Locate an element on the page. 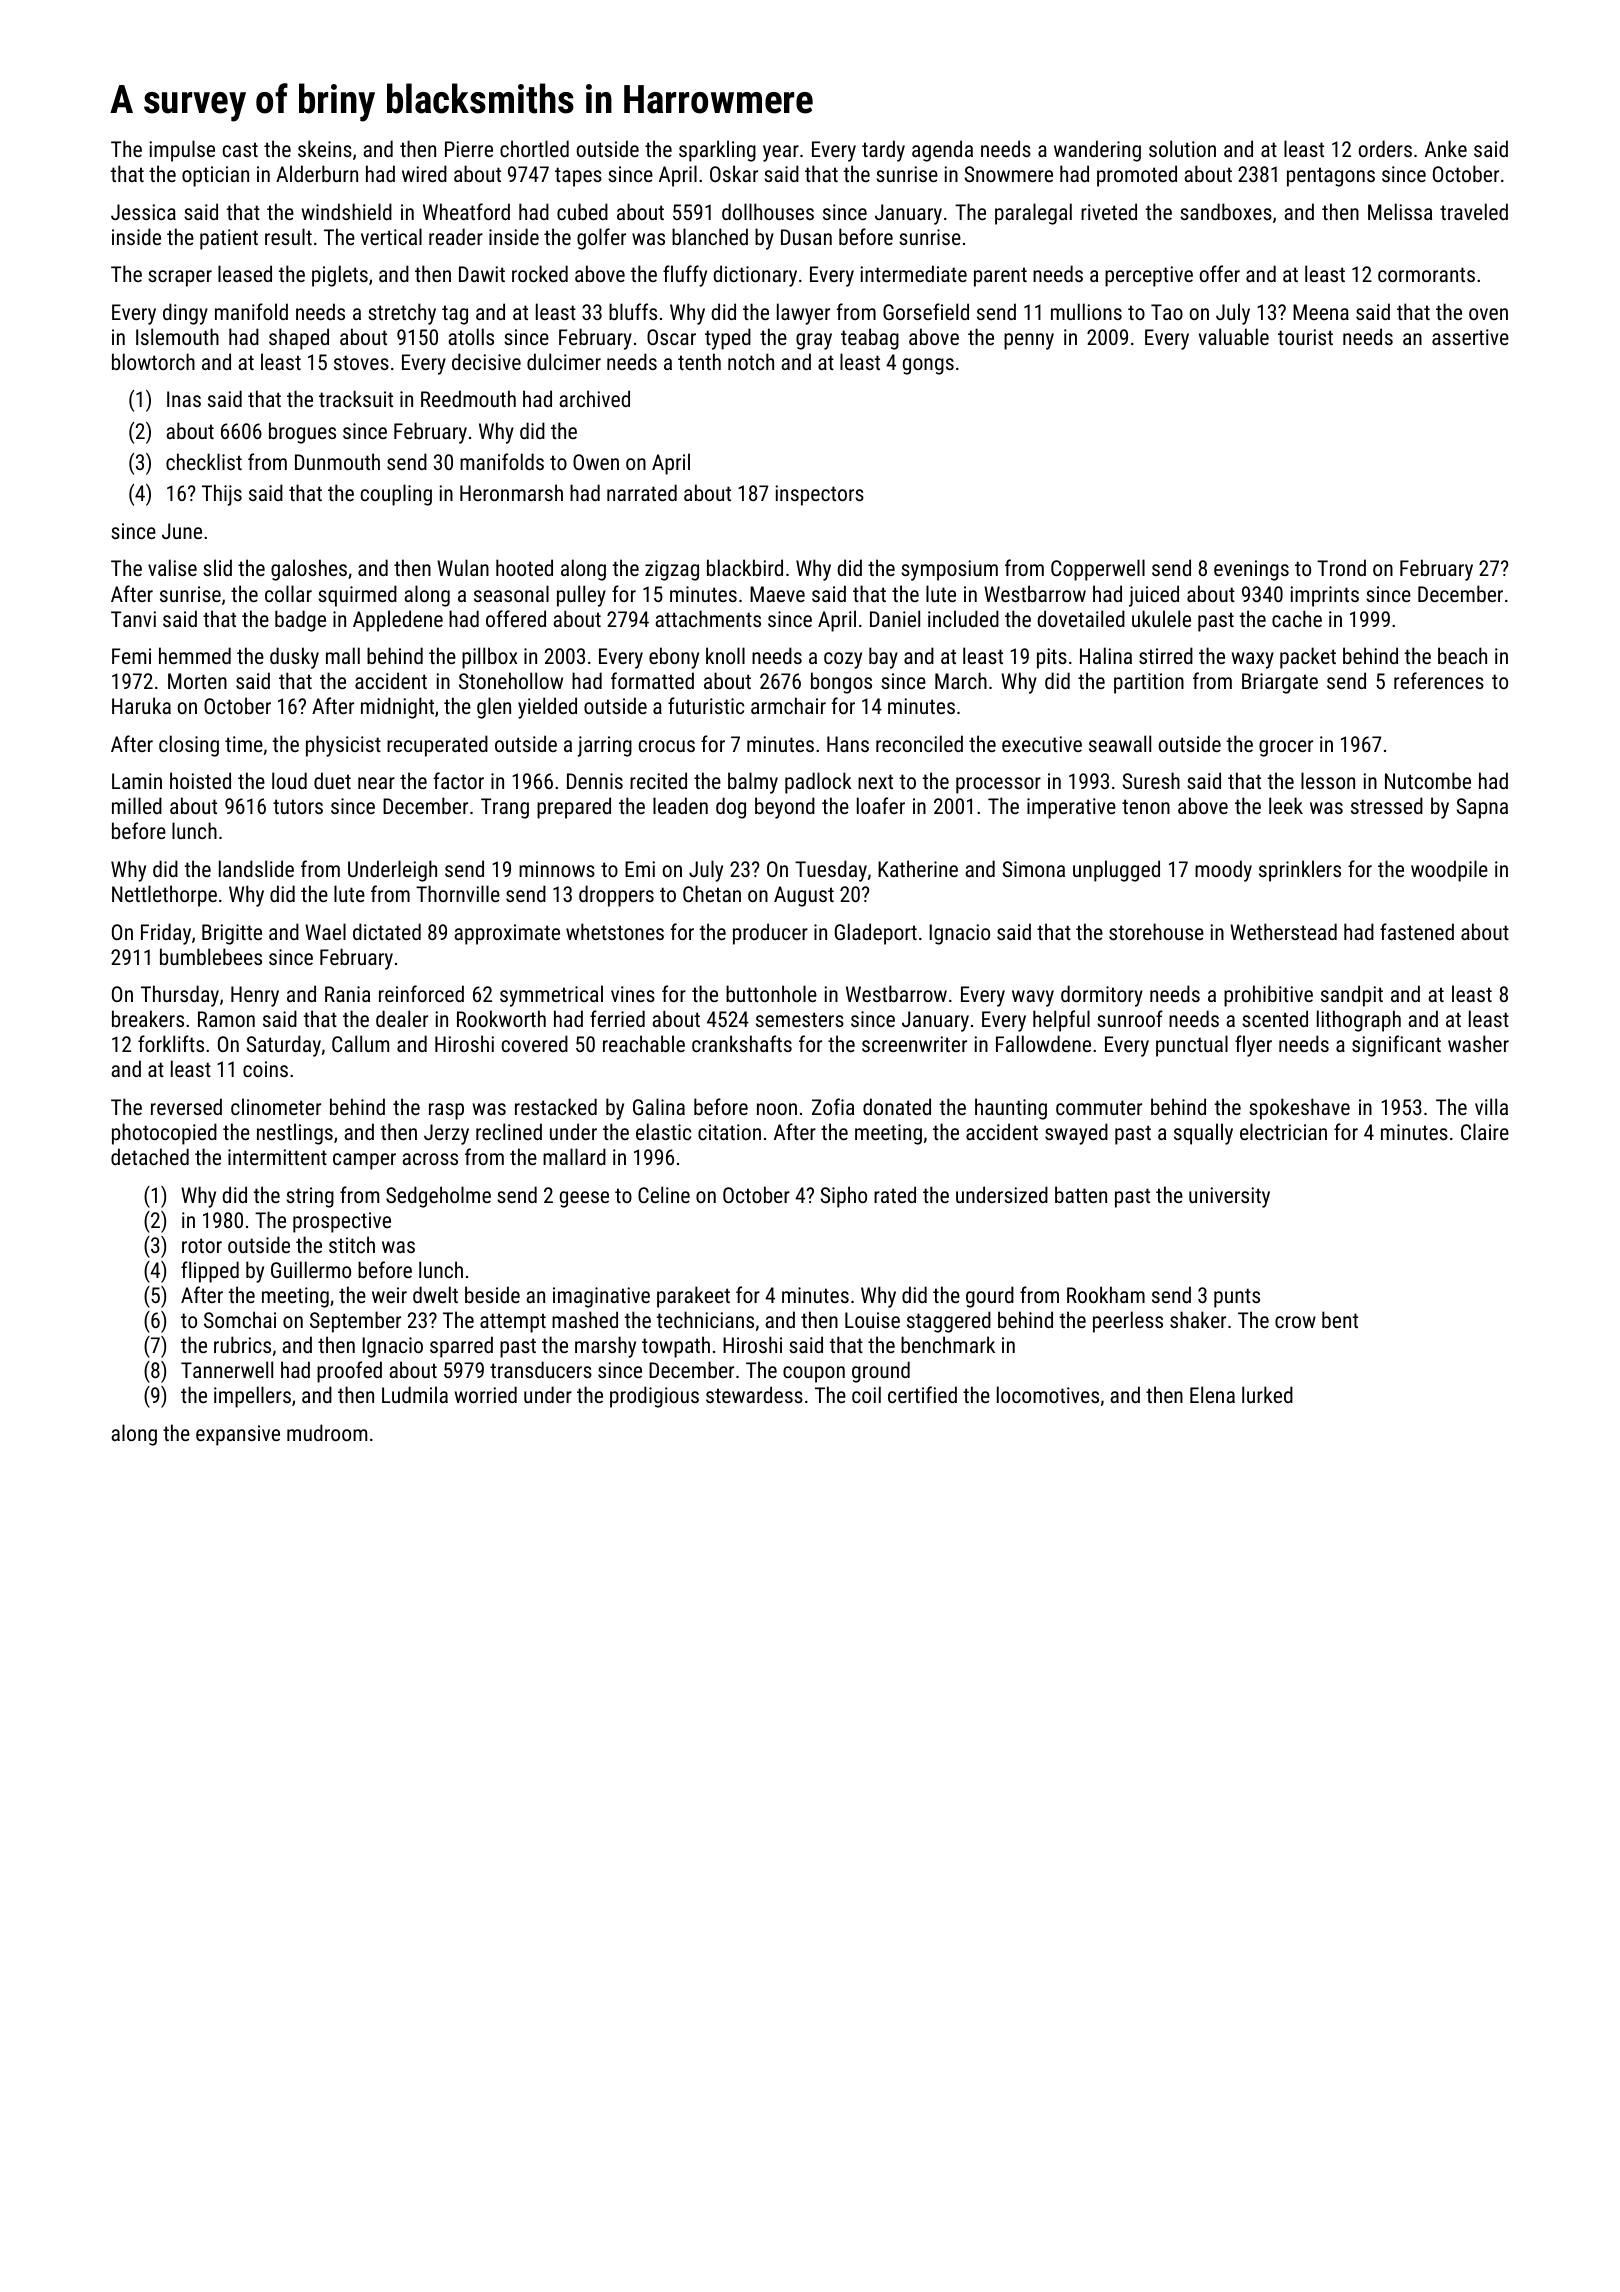 The width and height of the image is (1620, 2292). formatted is located at coordinates (652, 680).
